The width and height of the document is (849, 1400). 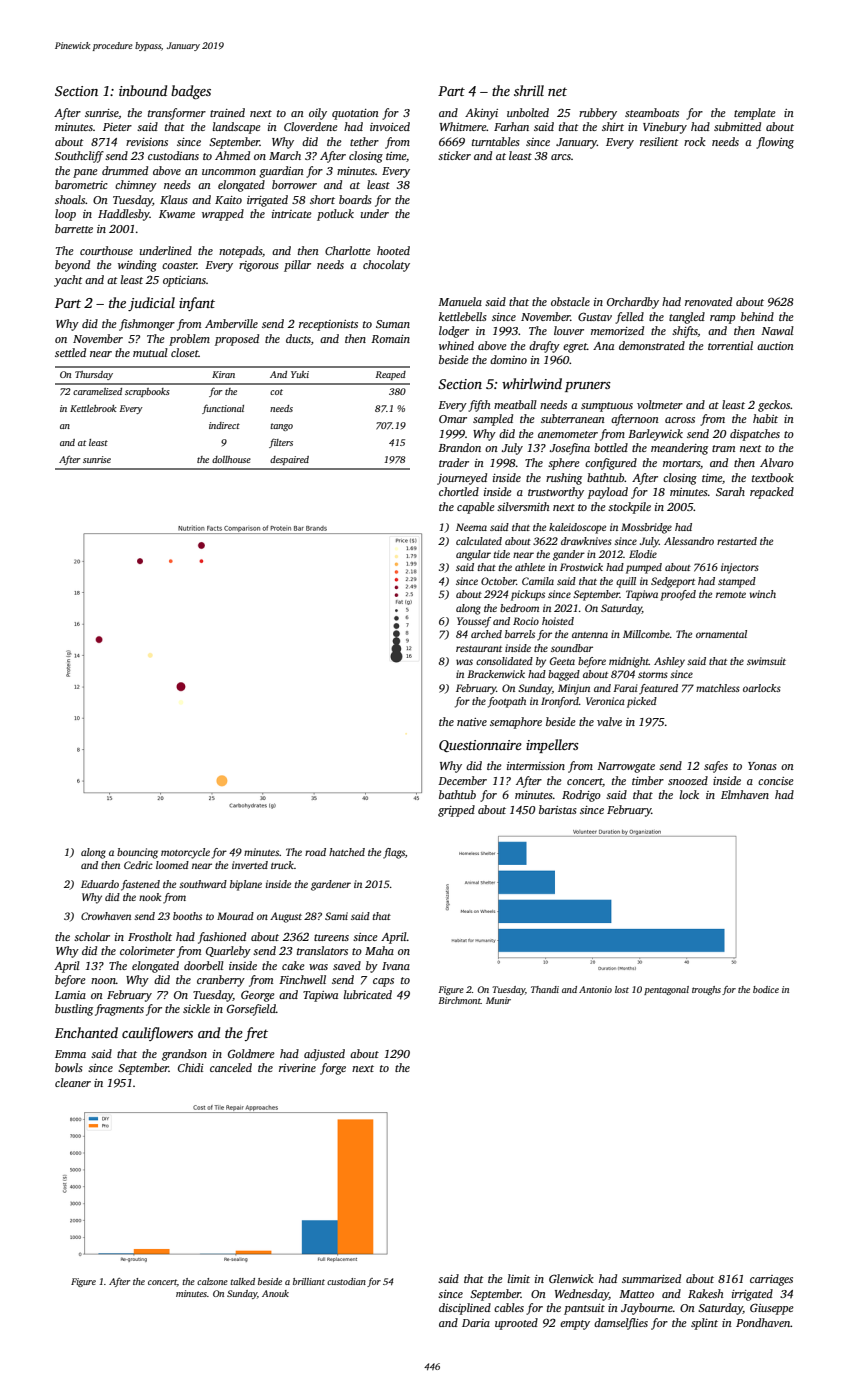 I want to click on talked, so click(x=242, y=1281).
